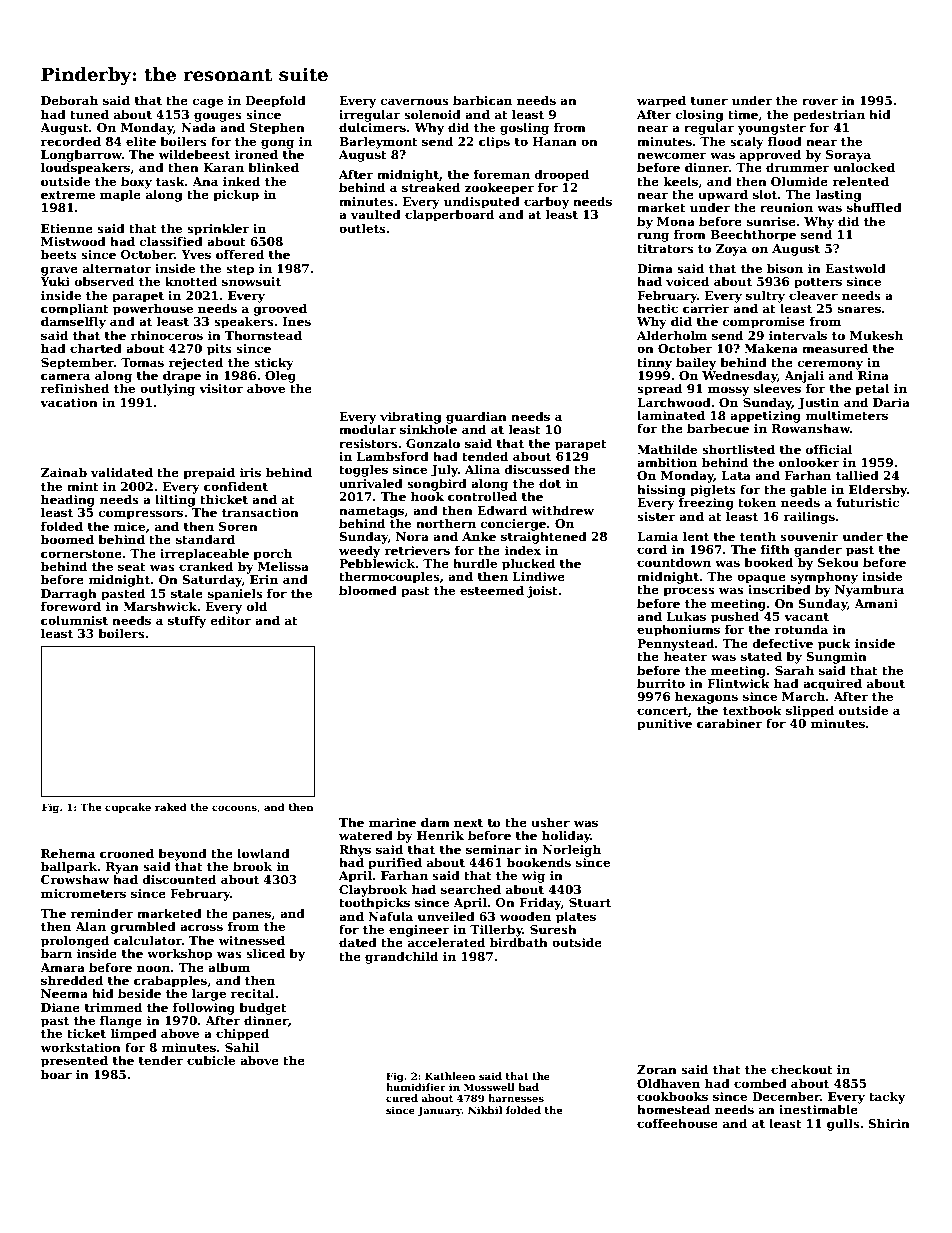  What do you see at coordinates (482, 100) in the page?
I see `barbican` at bounding box center [482, 100].
